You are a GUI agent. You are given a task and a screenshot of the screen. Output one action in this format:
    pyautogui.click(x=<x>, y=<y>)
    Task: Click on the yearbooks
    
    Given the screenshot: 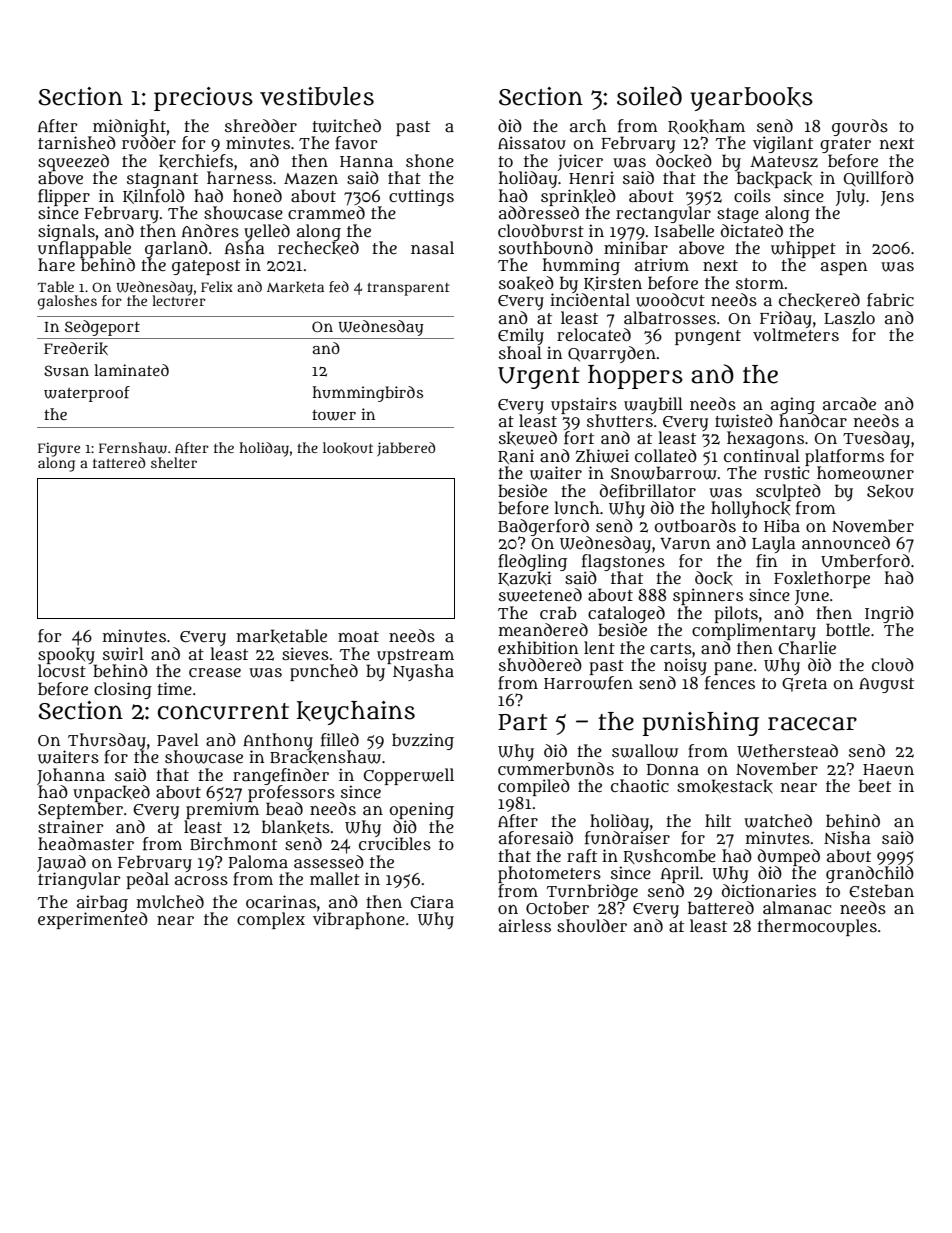 What is the action you would take?
    pyautogui.click(x=751, y=99)
